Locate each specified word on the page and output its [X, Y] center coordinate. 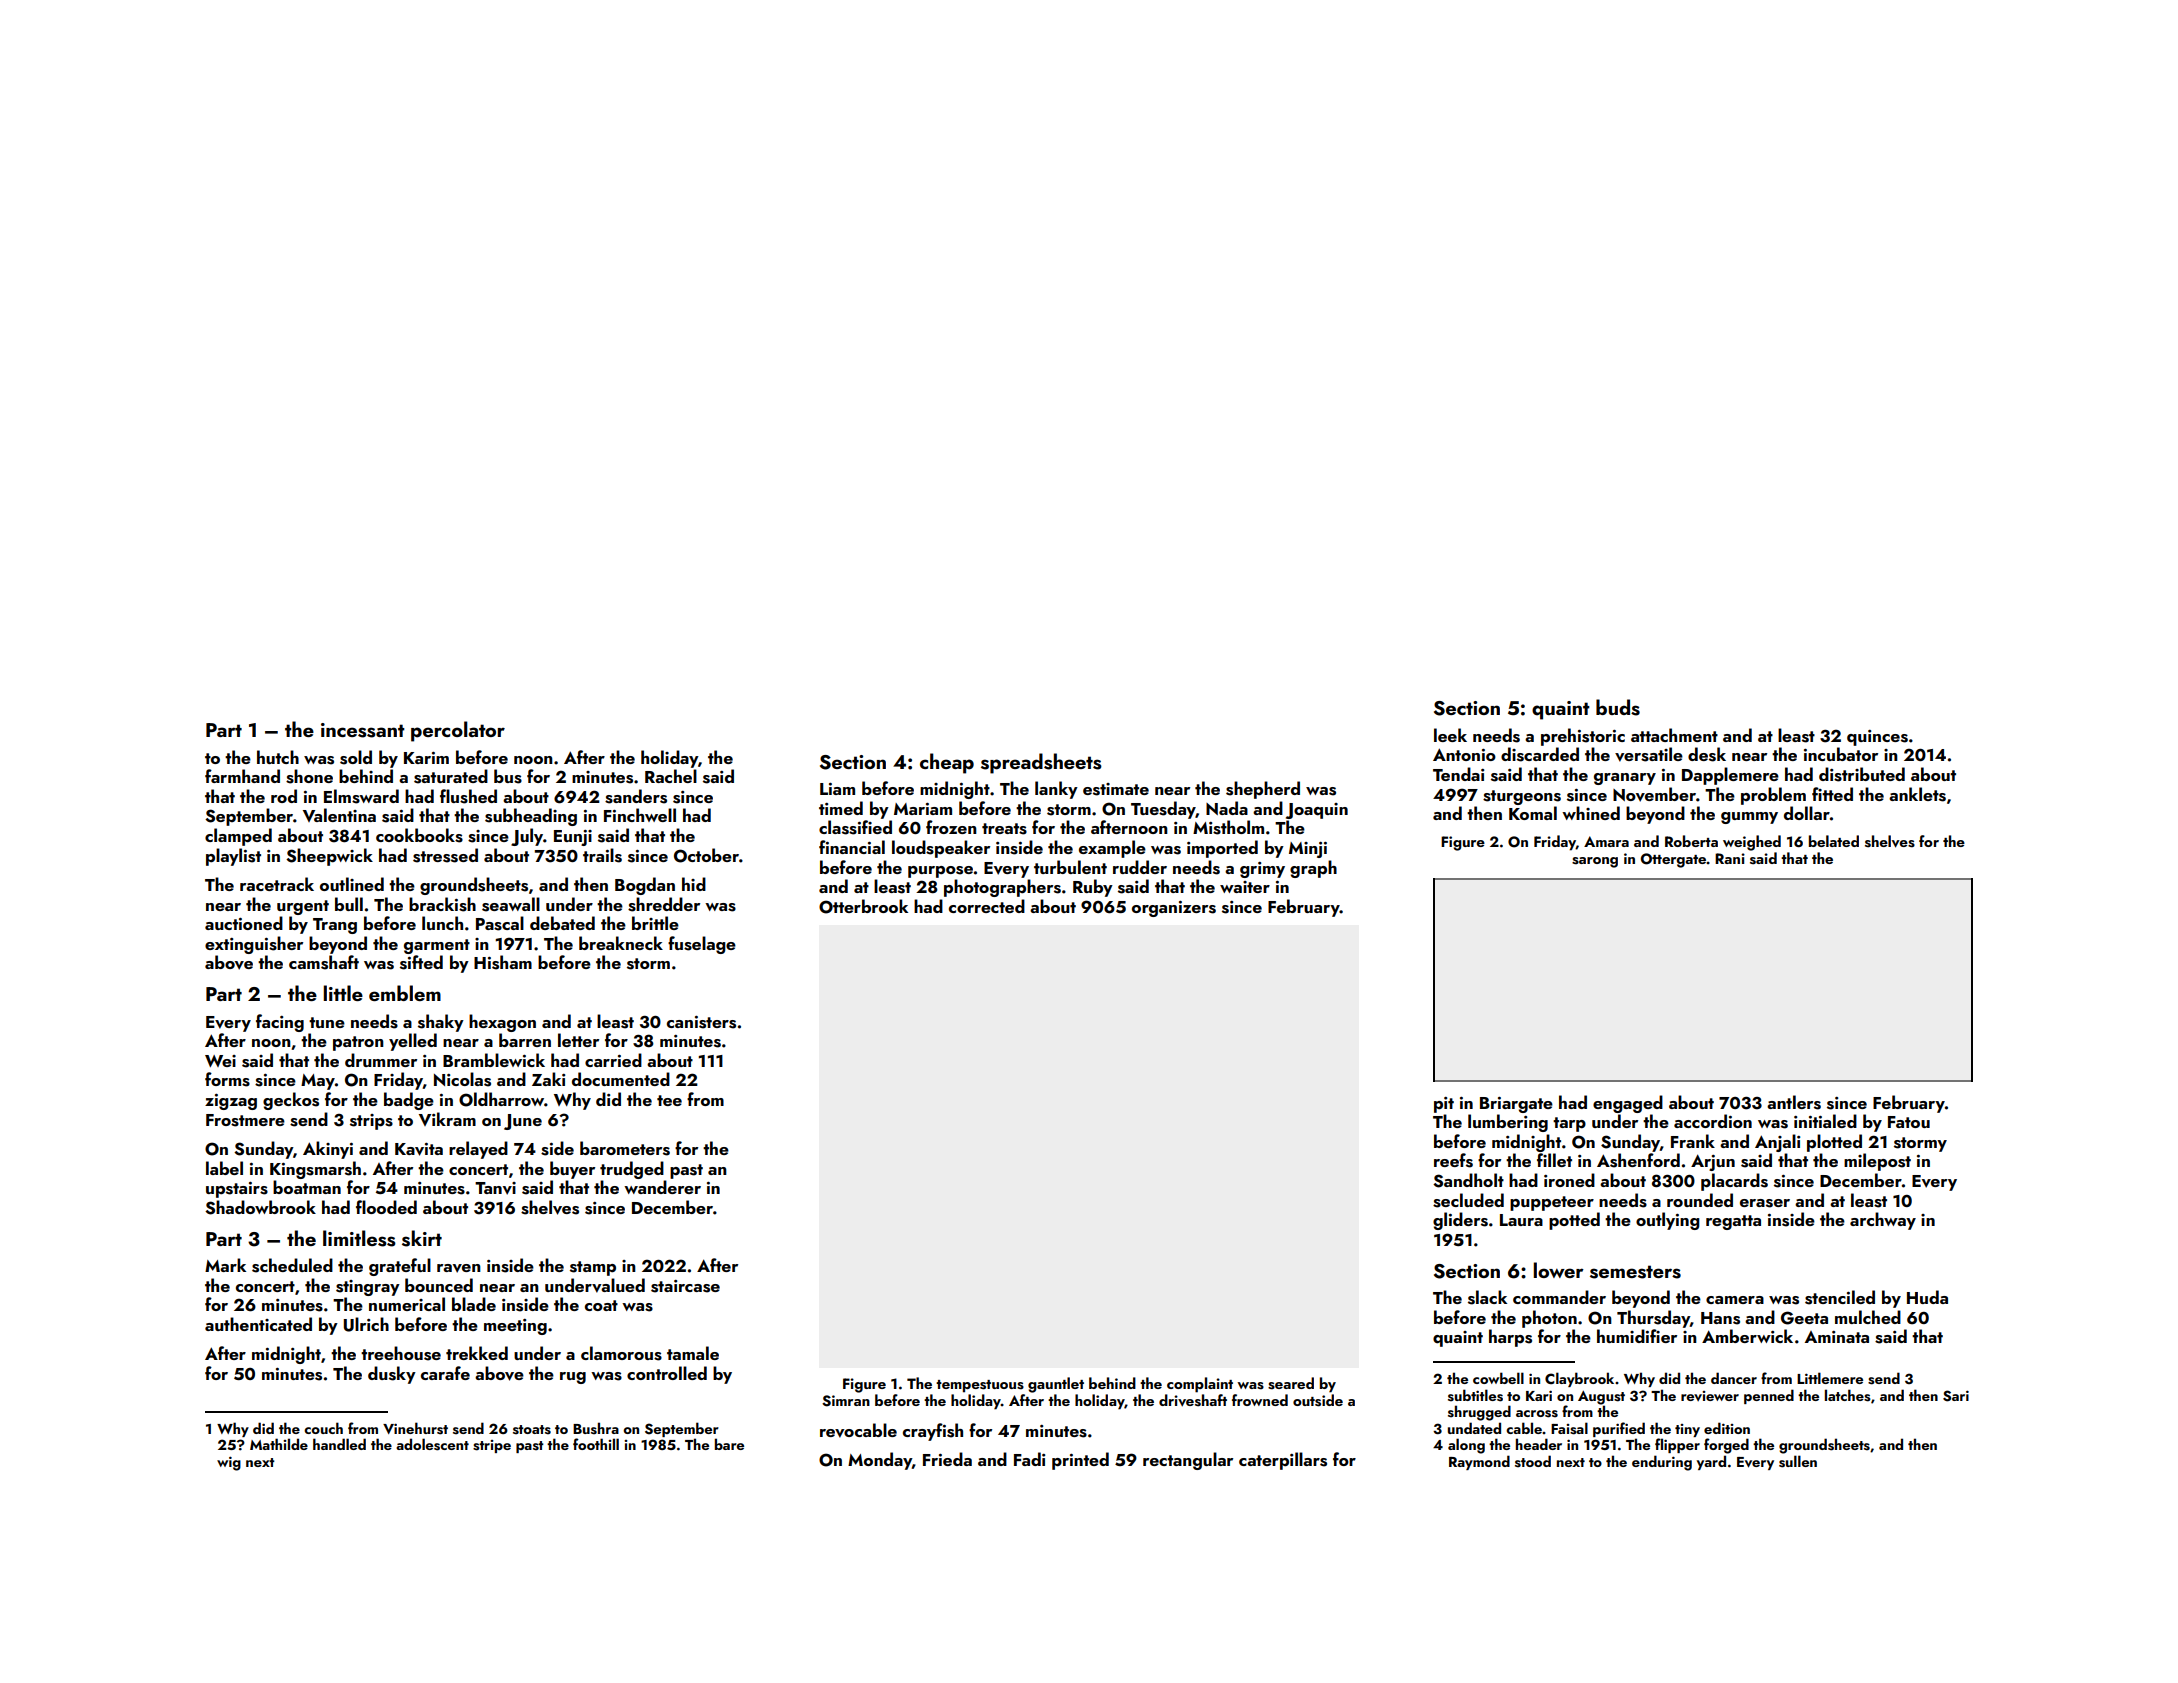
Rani [1730, 858]
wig [229, 1463]
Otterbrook [863, 906]
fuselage [702, 945]
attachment [1674, 735]
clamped [238, 837]
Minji [1308, 850]
